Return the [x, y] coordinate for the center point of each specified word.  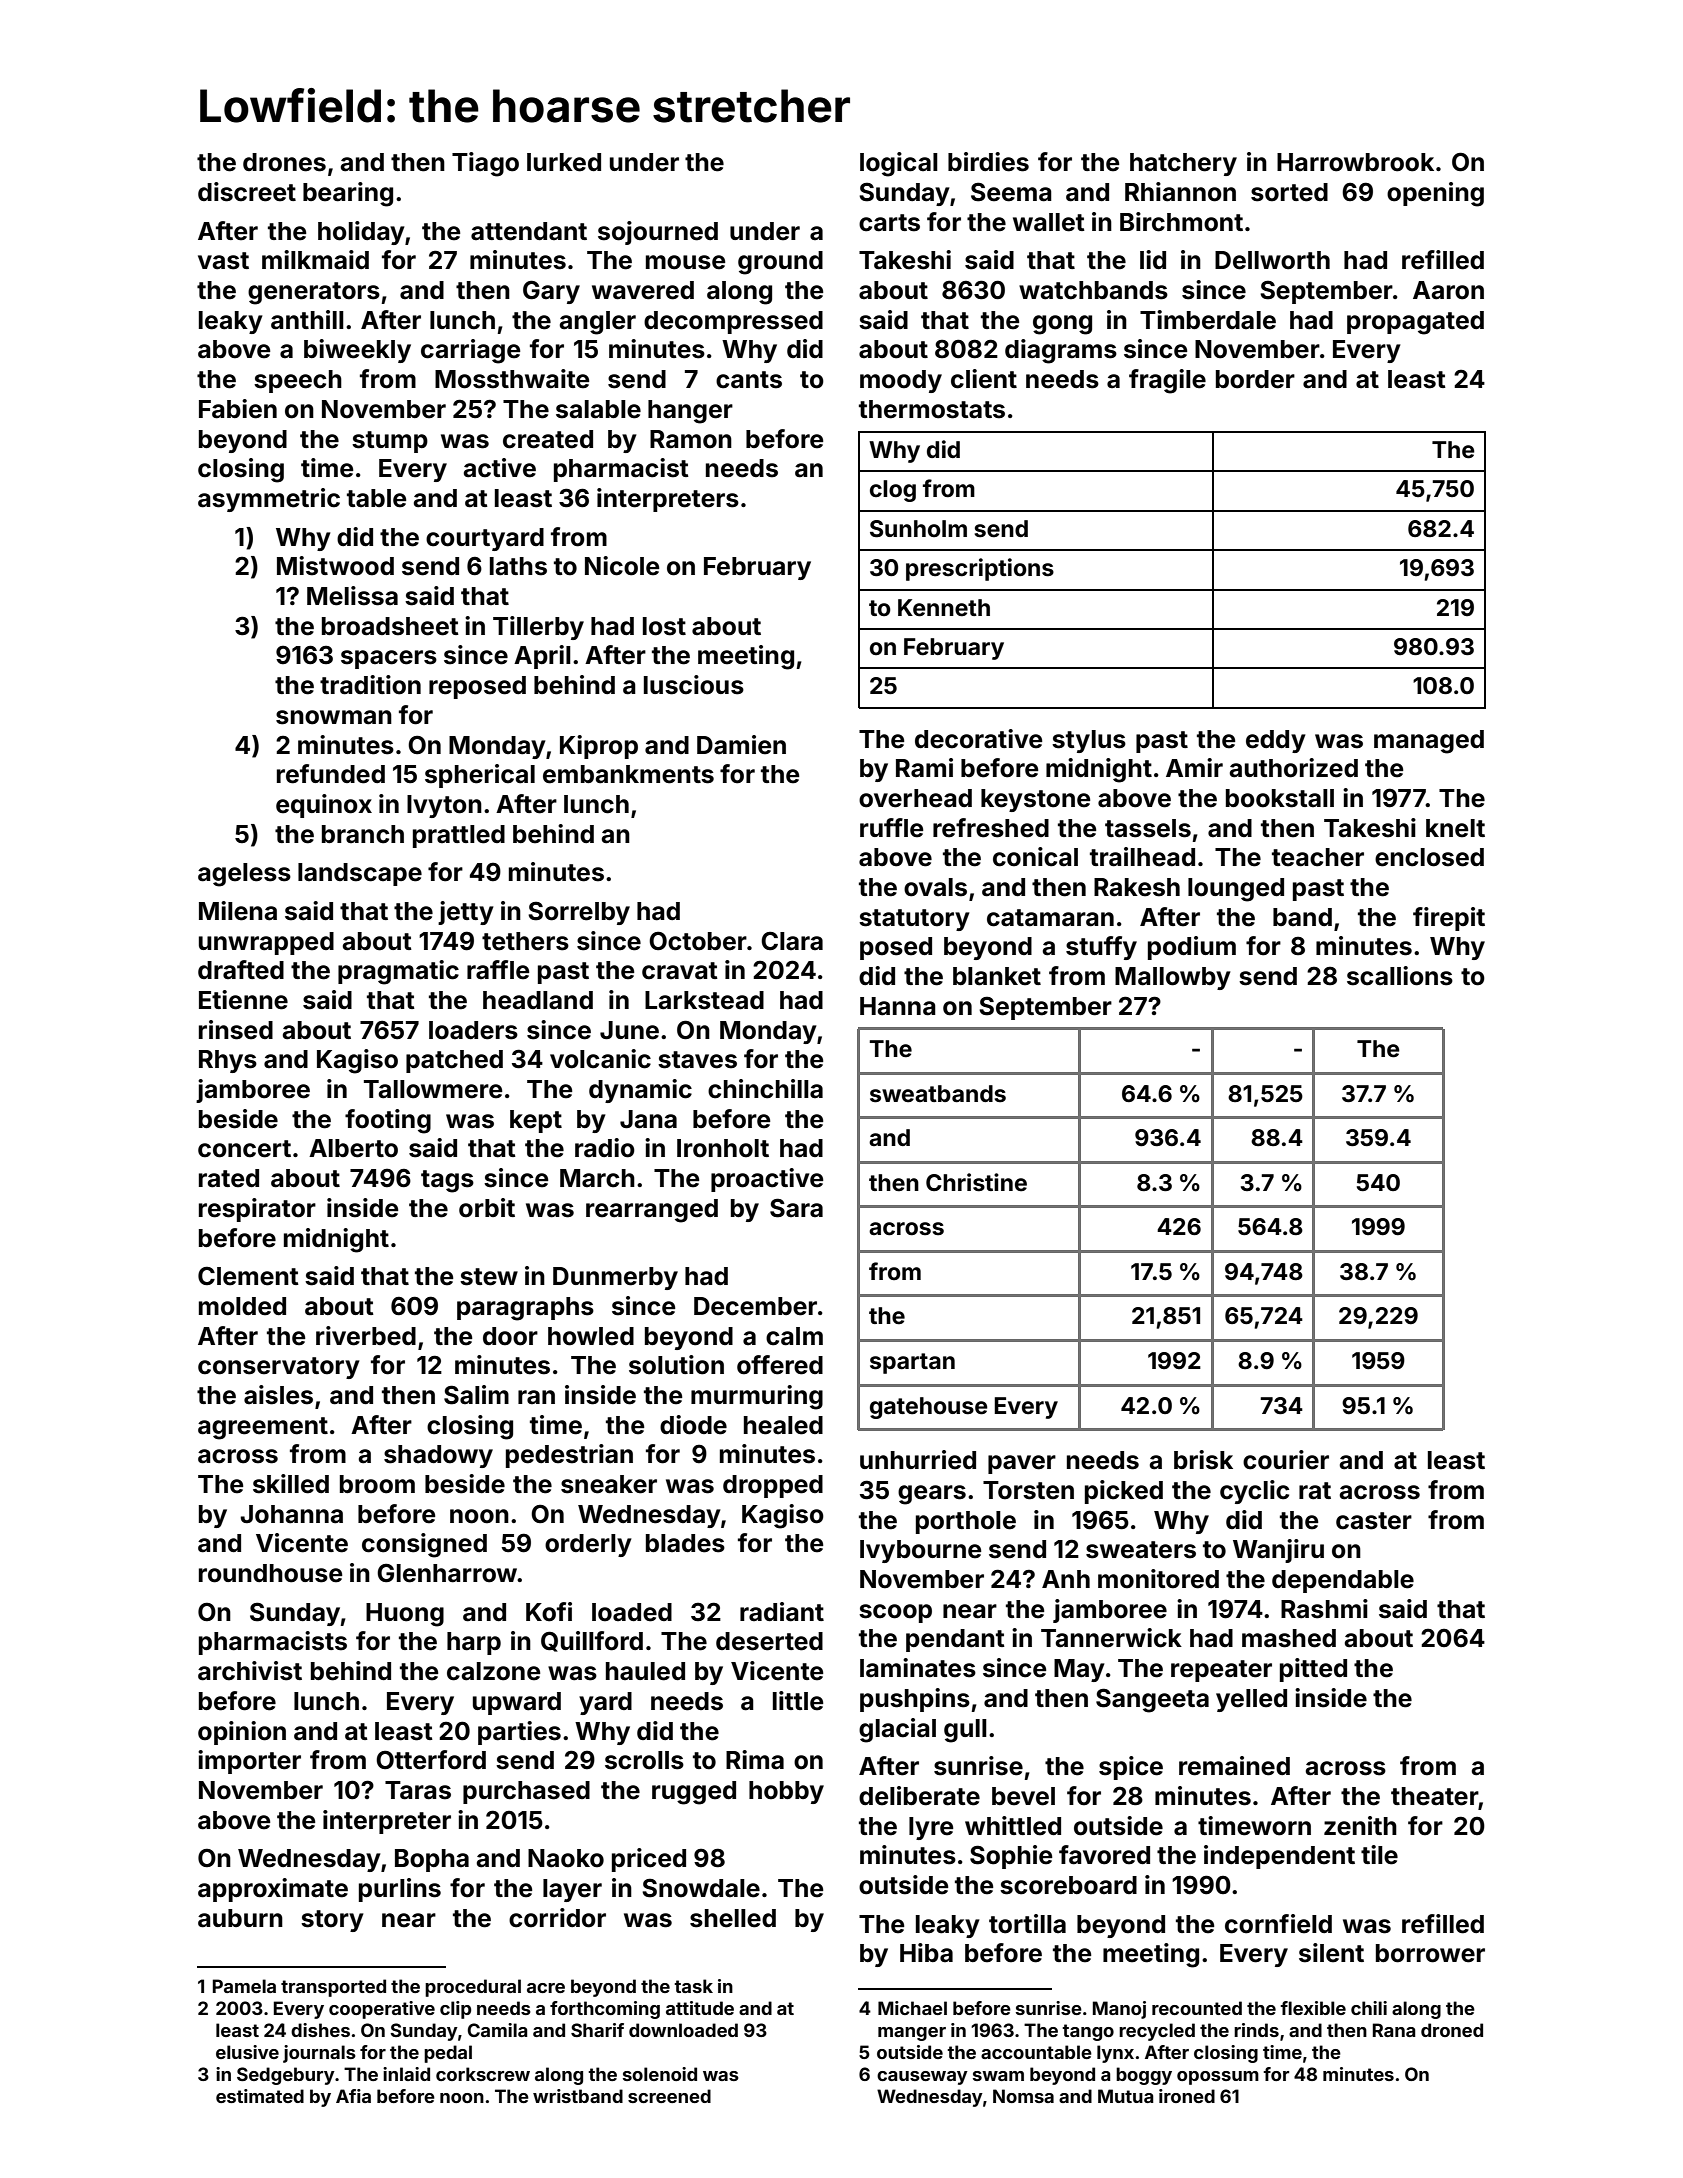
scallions [1400, 976]
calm [794, 1336]
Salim [476, 1395]
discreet [247, 192]
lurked [564, 162]
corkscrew [483, 2074]
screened [669, 2096]
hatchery [1183, 164]
